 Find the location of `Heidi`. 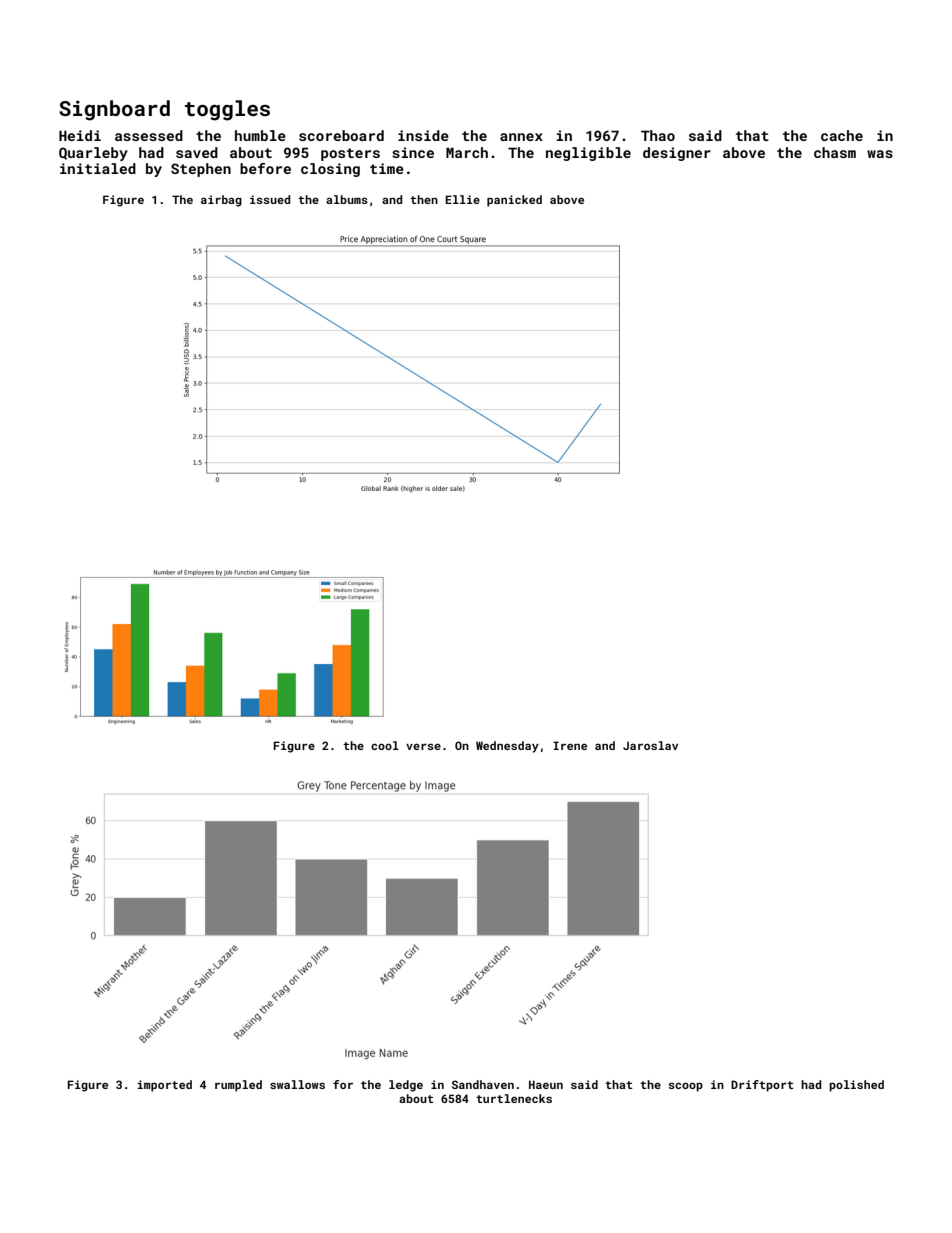

Heidi is located at coordinates (80, 135).
